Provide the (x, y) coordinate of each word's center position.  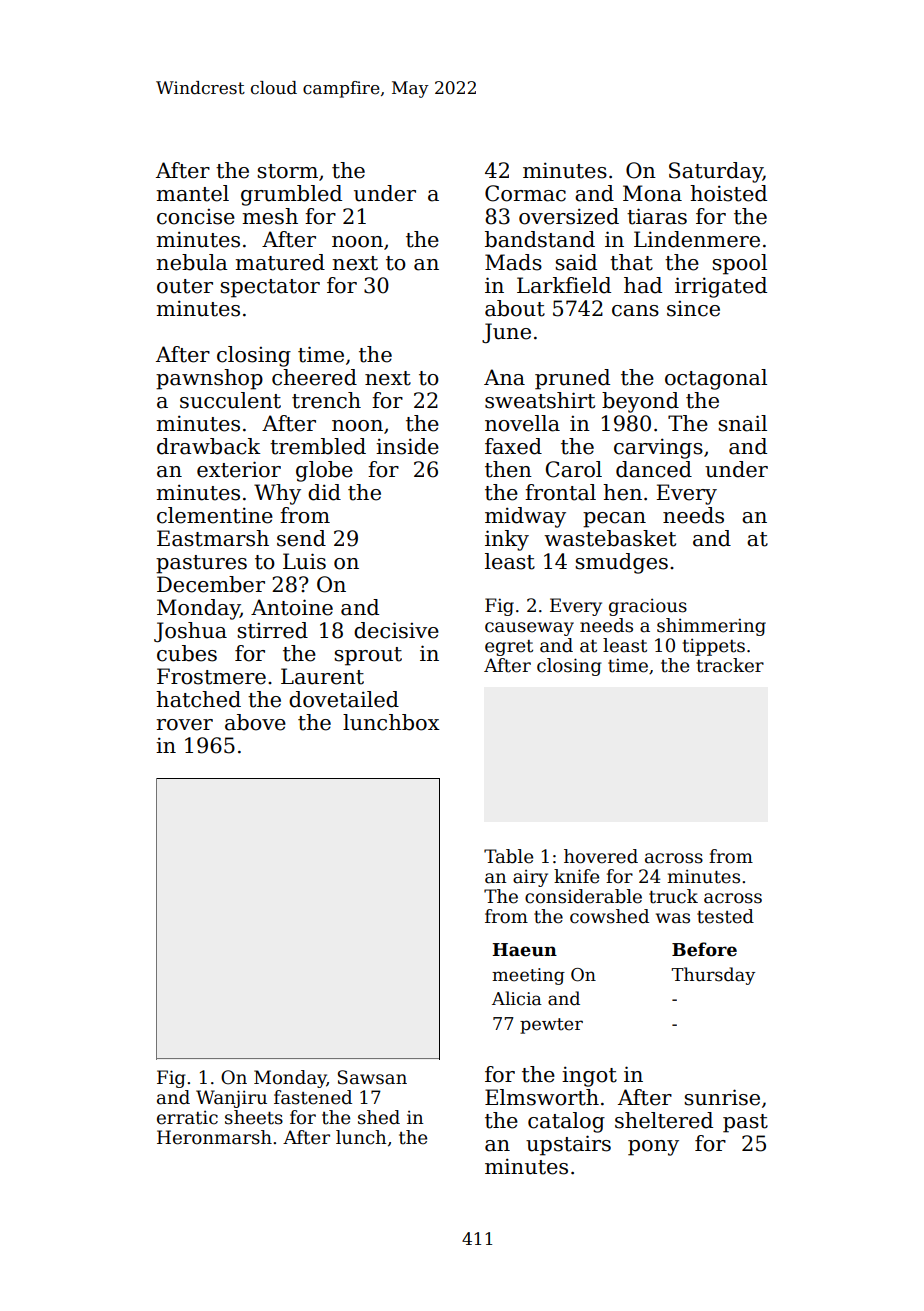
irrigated (721, 287)
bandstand (540, 239)
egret (509, 648)
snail (742, 423)
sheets (254, 1117)
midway (525, 517)
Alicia (517, 998)
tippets (714, 647)
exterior (239, 469)
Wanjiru (231, 1099)
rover (185, 725)
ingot (589, 1076)
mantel (193, 193)
